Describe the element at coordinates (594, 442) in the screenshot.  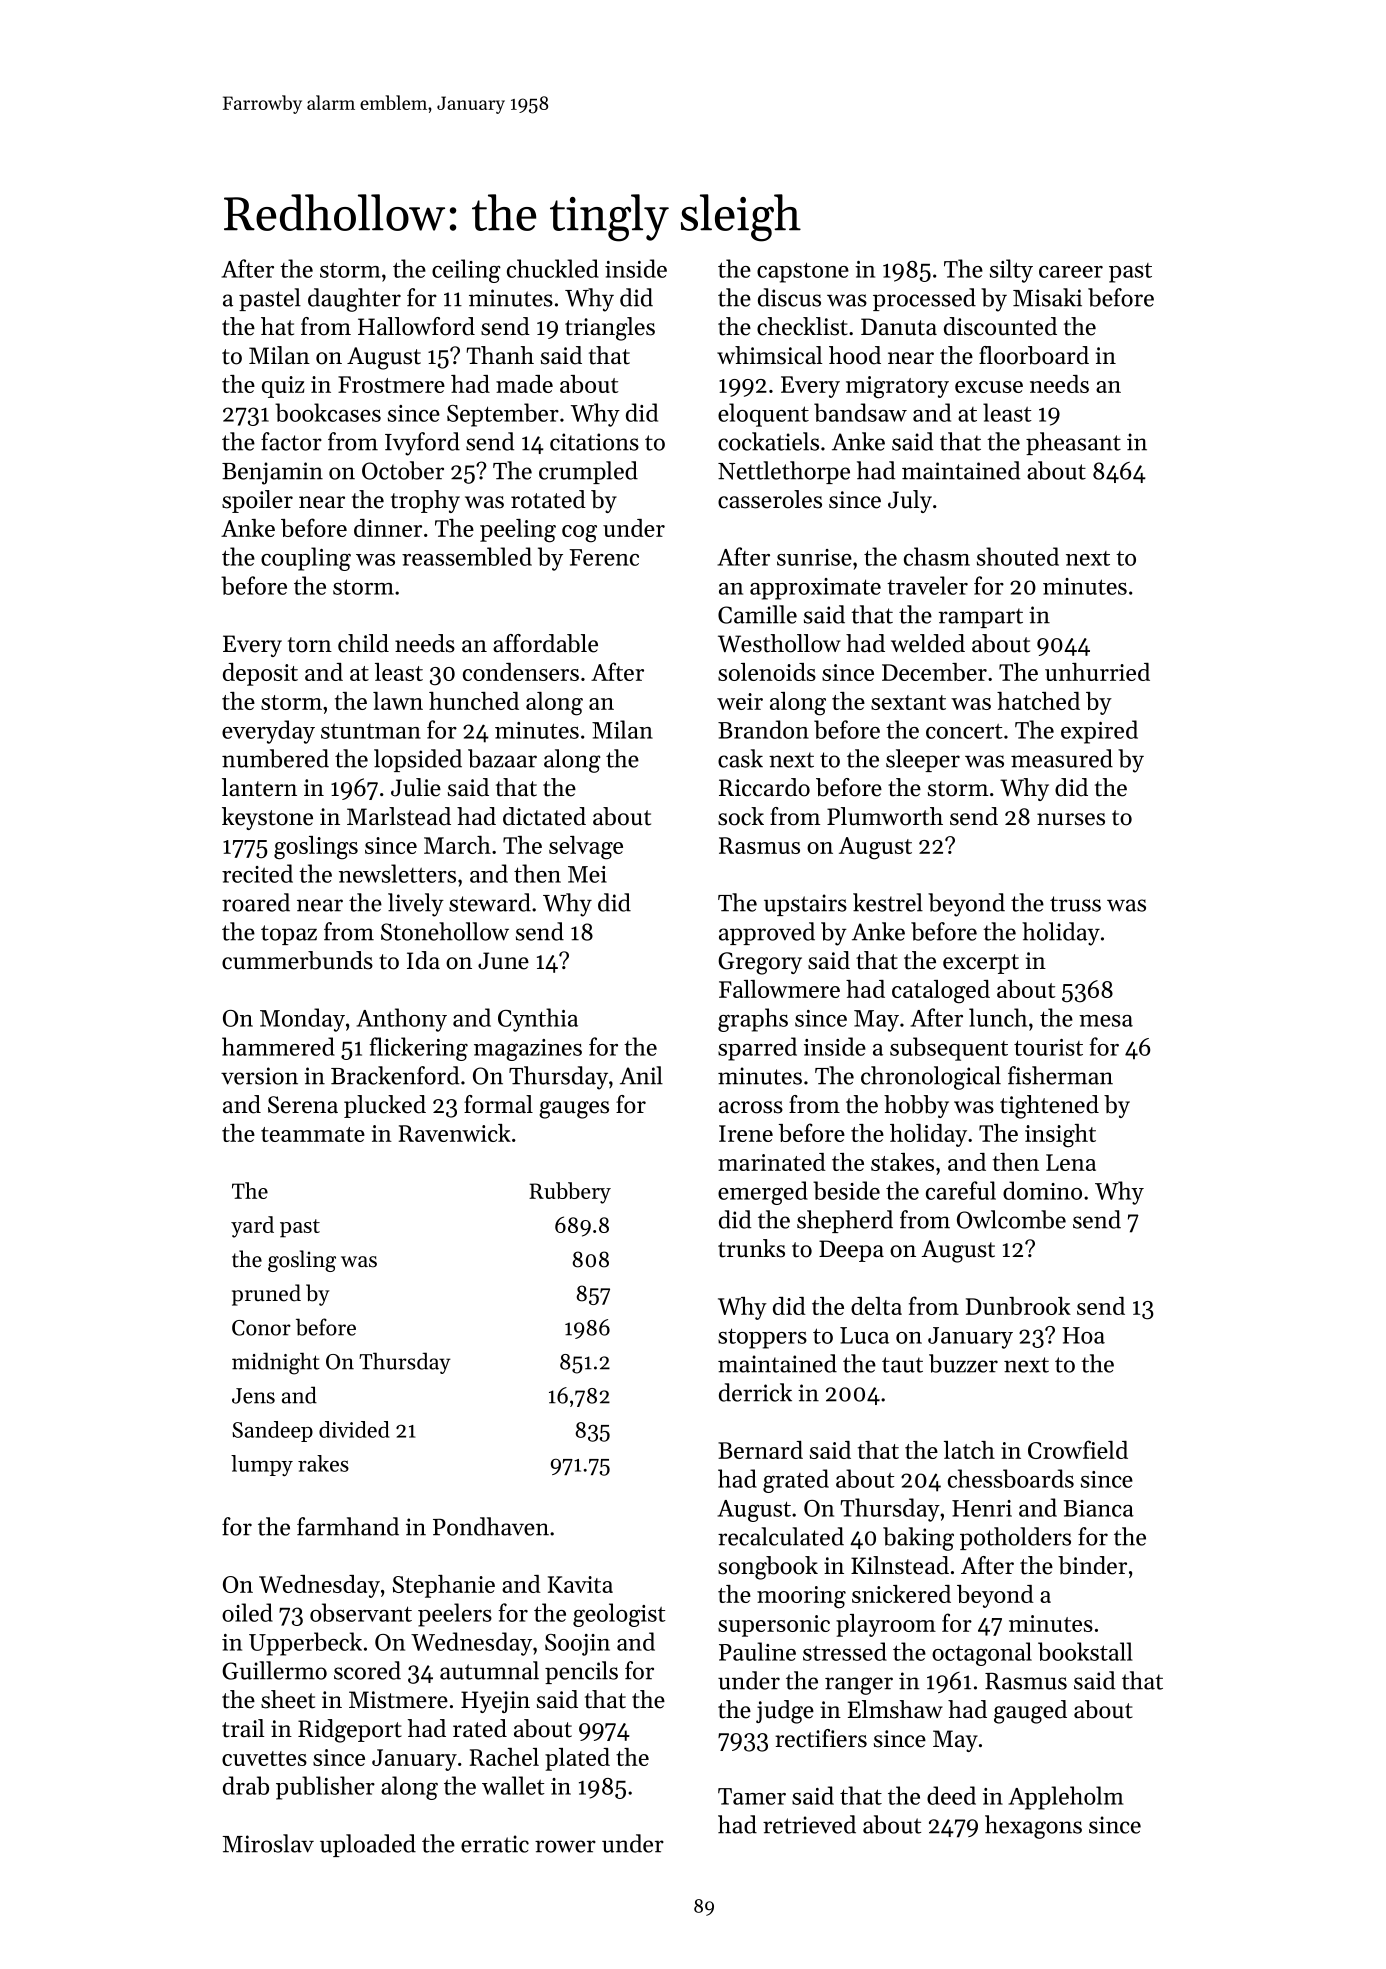
I see `citations` at that location.
